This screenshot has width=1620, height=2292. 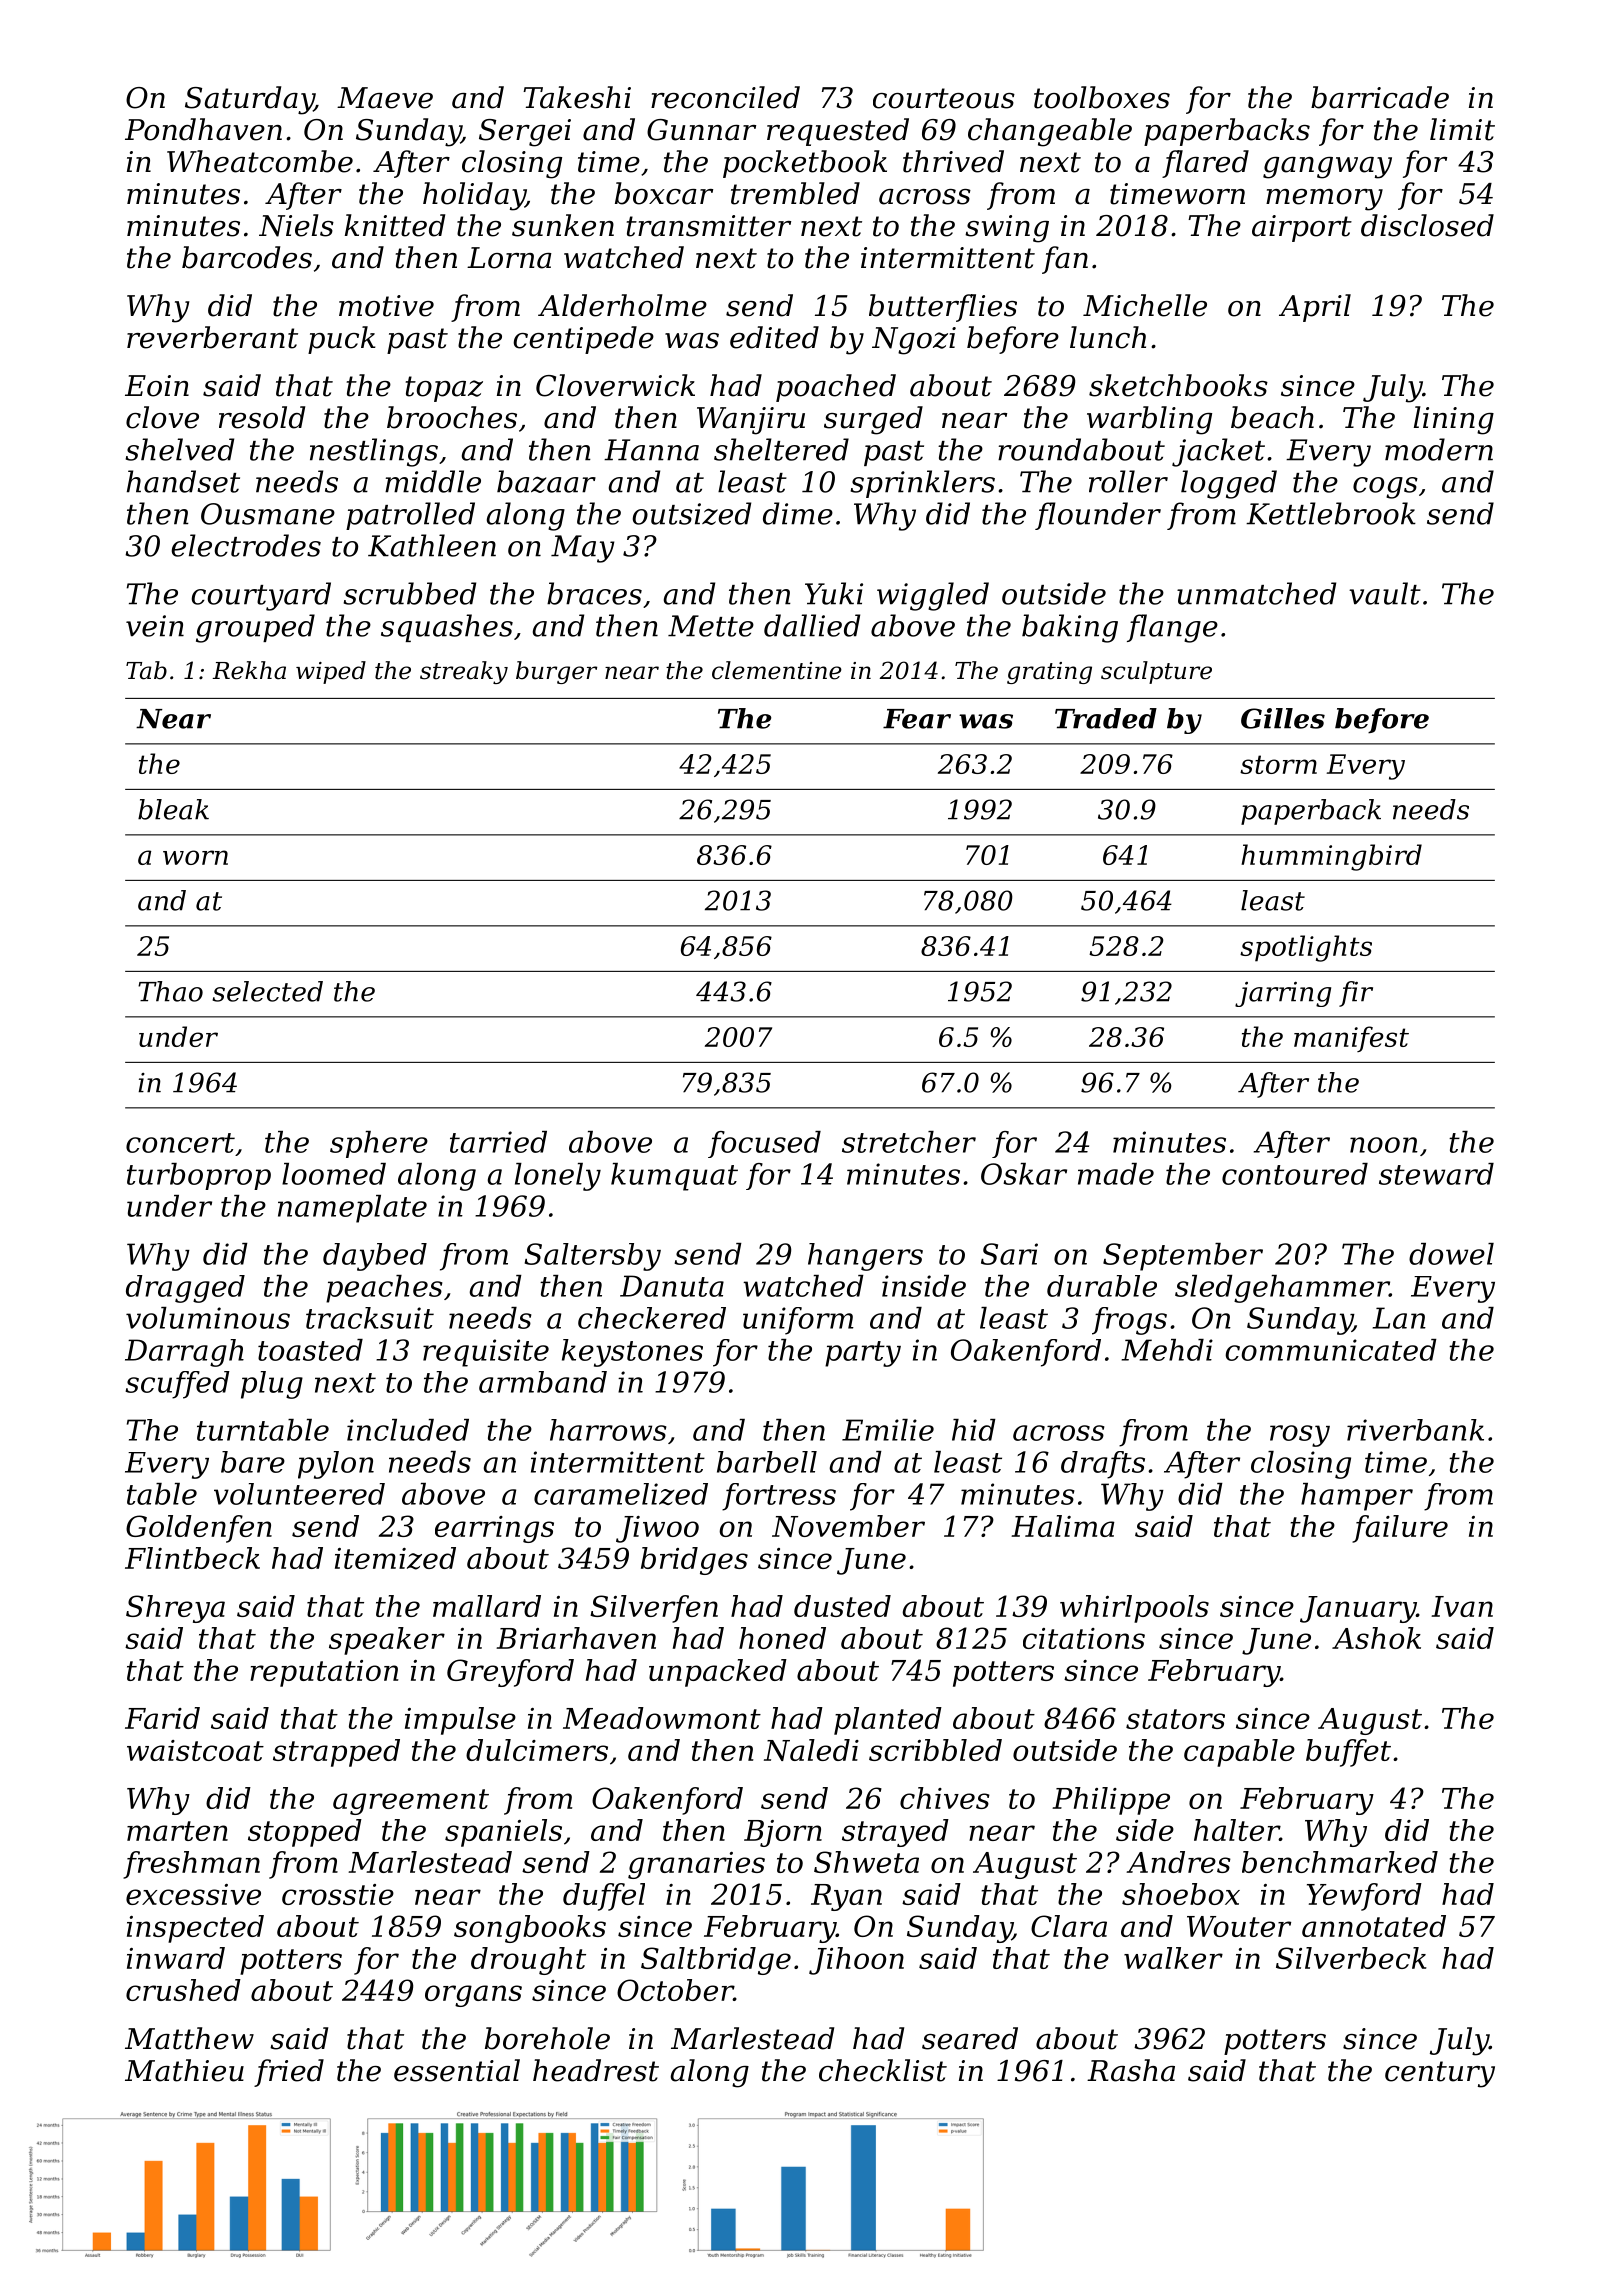 I want to click on courteous, so click(x=944, y=98).
